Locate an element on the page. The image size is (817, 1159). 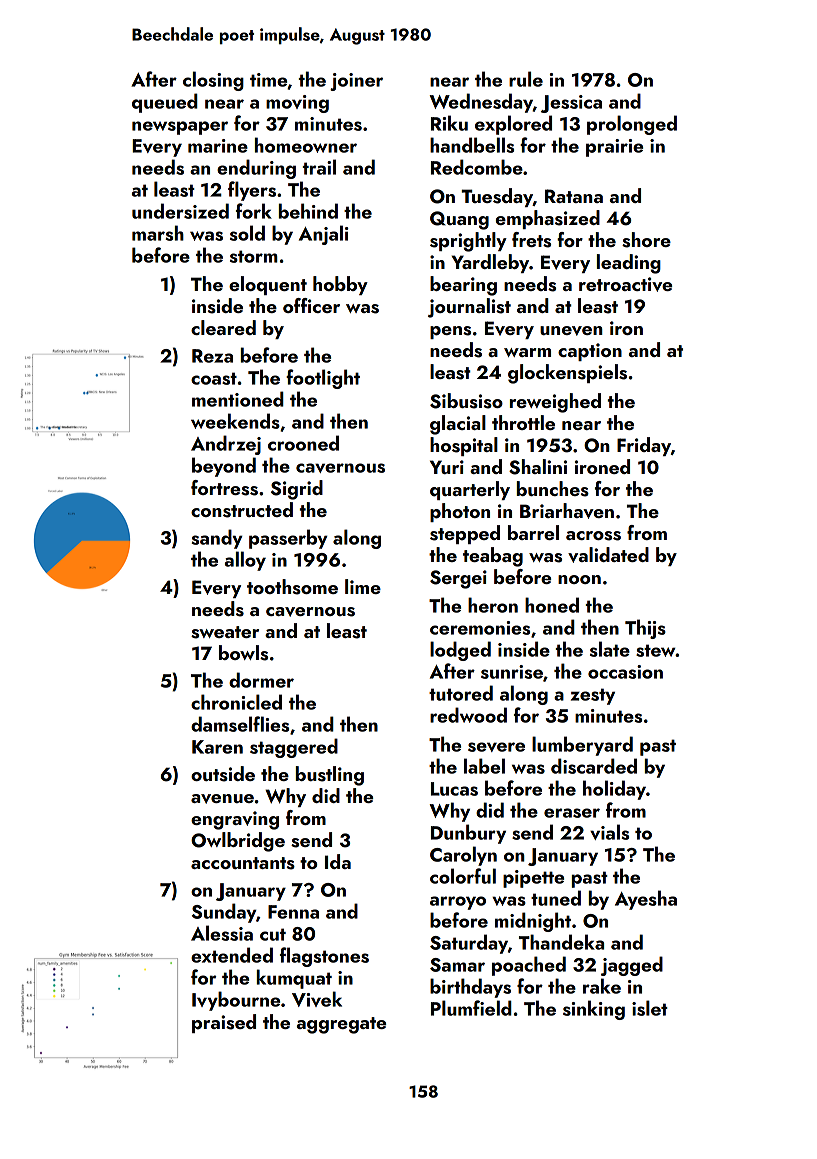
journalist is located at coordinates (469, 308).
